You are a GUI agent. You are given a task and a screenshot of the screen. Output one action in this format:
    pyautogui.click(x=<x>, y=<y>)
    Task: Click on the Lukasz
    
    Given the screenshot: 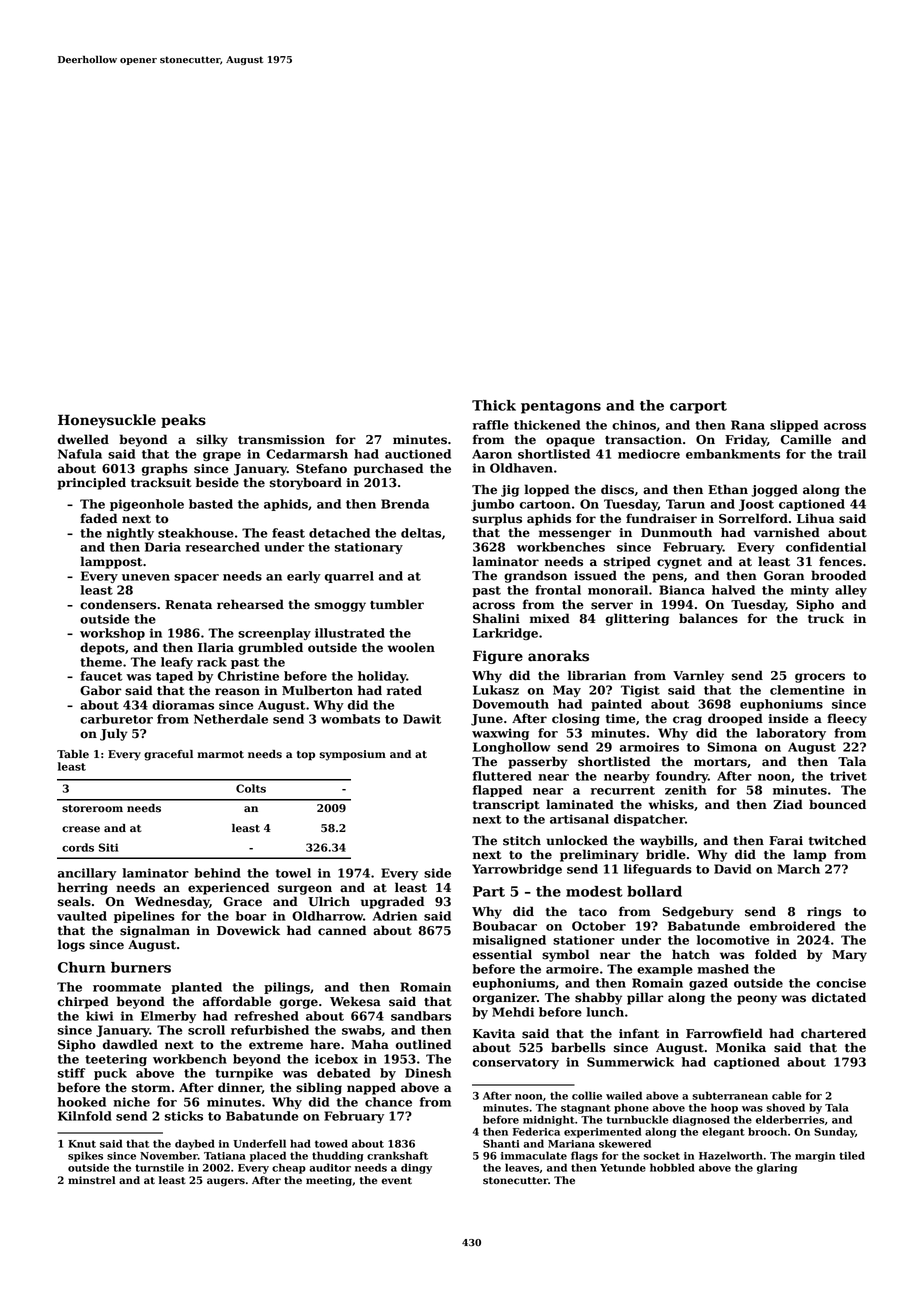 What is the action you would take?
    pyautogui.click(x=496, y=690)
